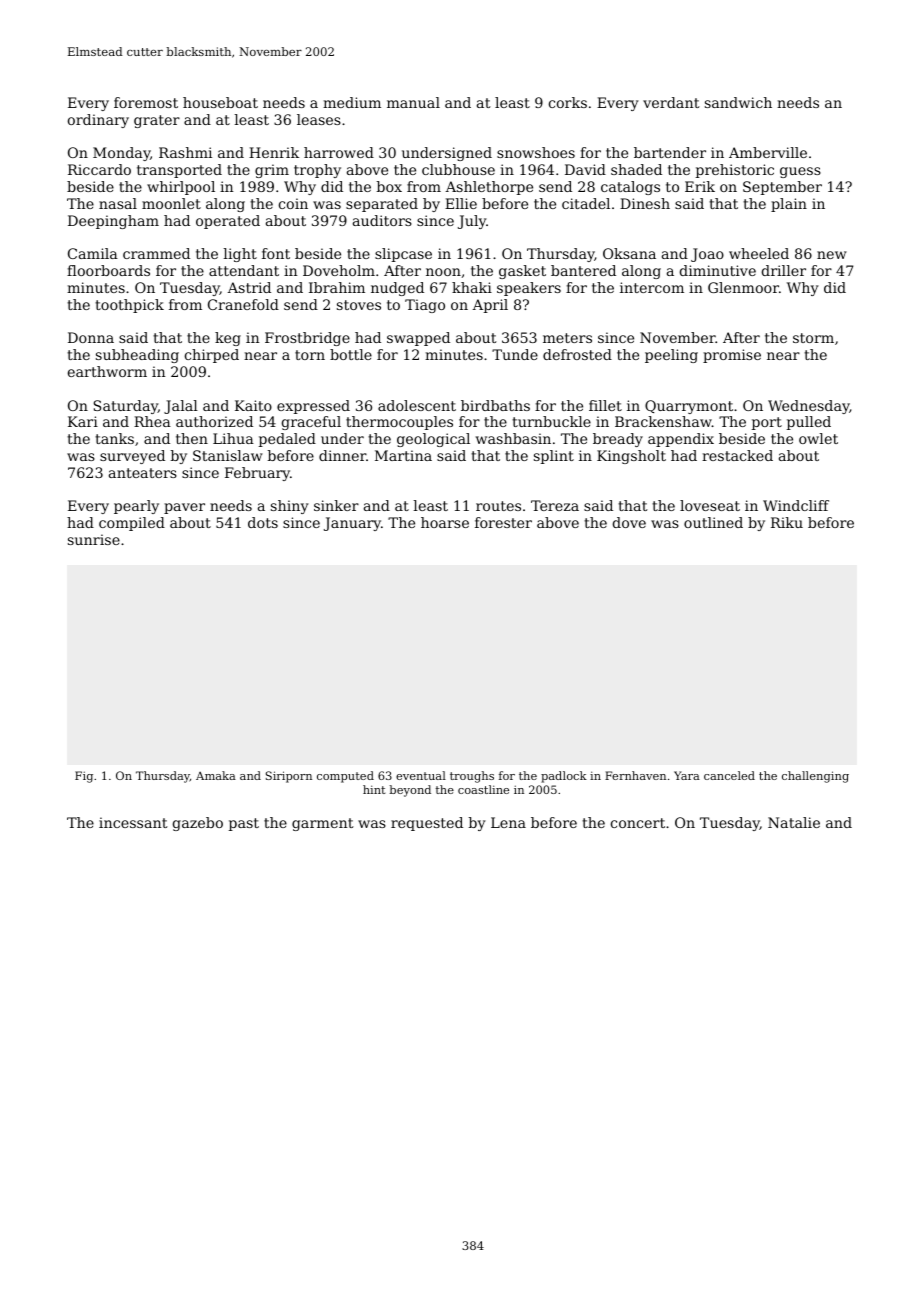 The height and width of the screenshot is (1308, 924). What do you see at coordinates (554, 457) in the screenshot?
I see `splint` at bounding box center [554, 457].
